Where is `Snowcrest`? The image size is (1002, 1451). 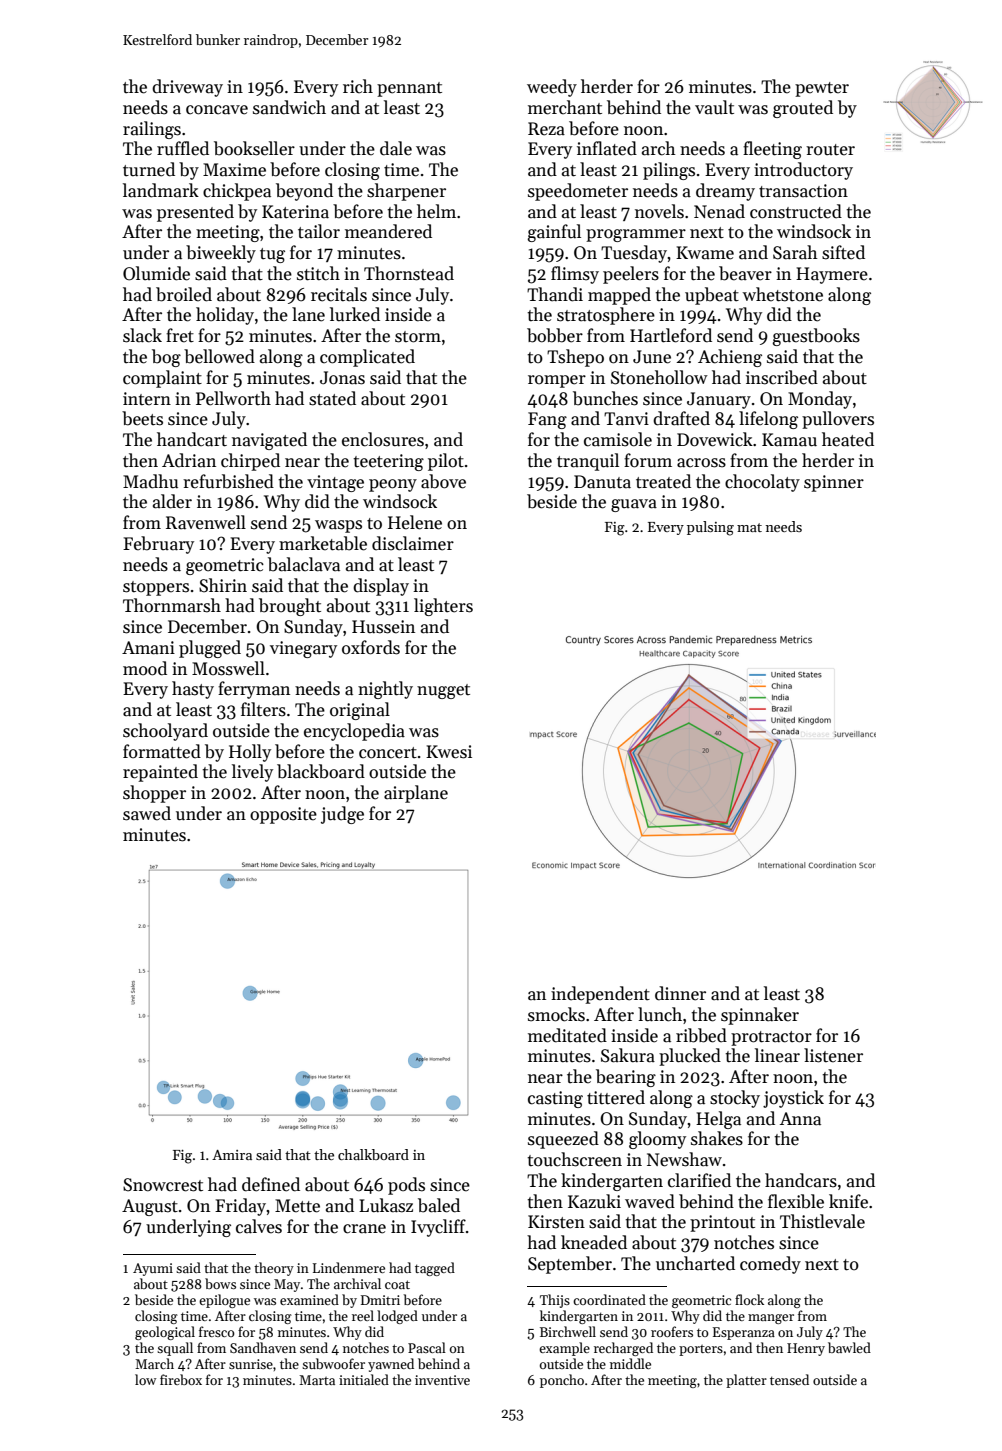
Snowcrest is located at coordinates (163, 1185).
